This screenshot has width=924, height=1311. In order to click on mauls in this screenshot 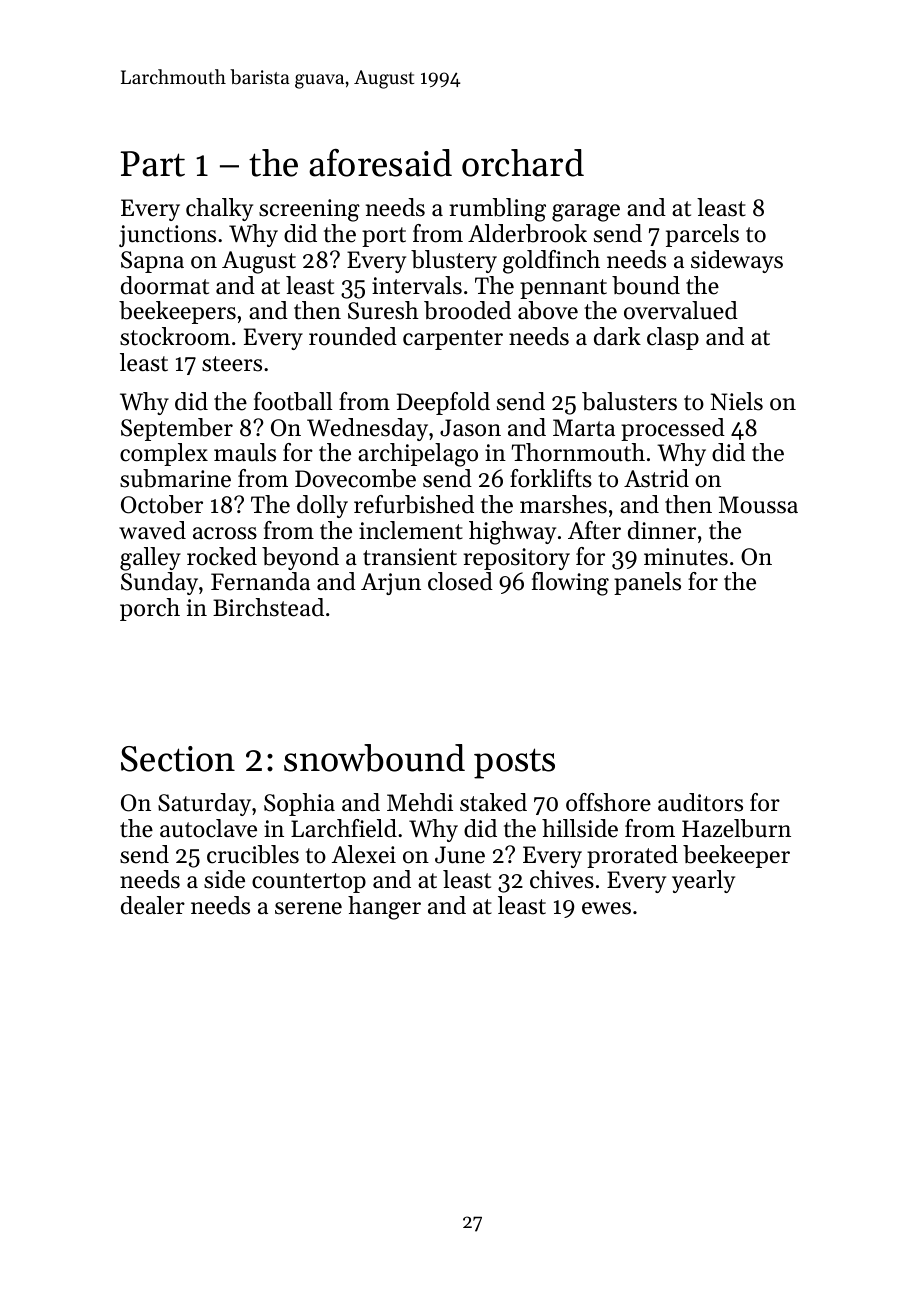, I will do `click(245, 452)`.
